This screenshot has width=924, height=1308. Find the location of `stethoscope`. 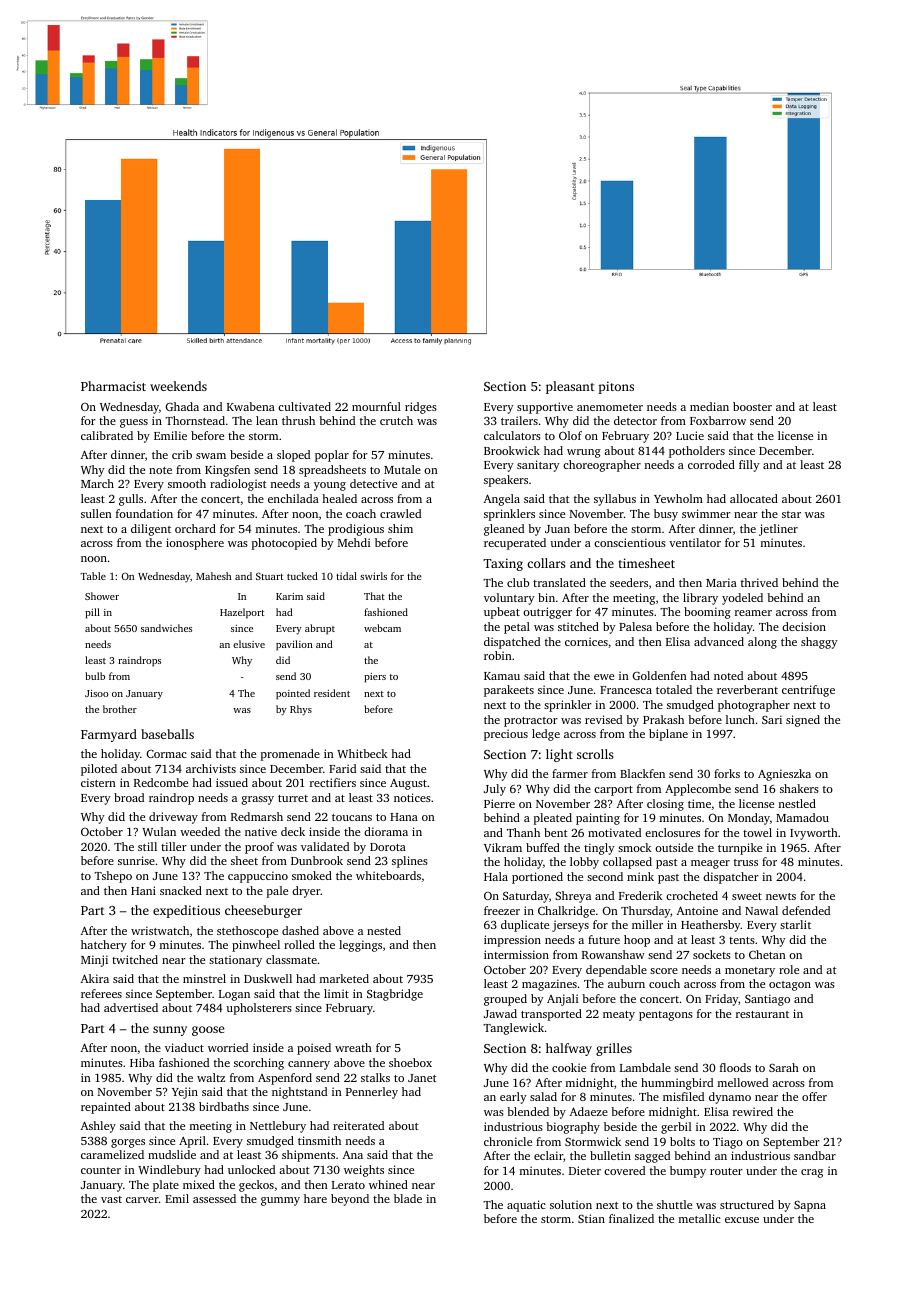

stethoscope is located at coordinates (247, 932).
